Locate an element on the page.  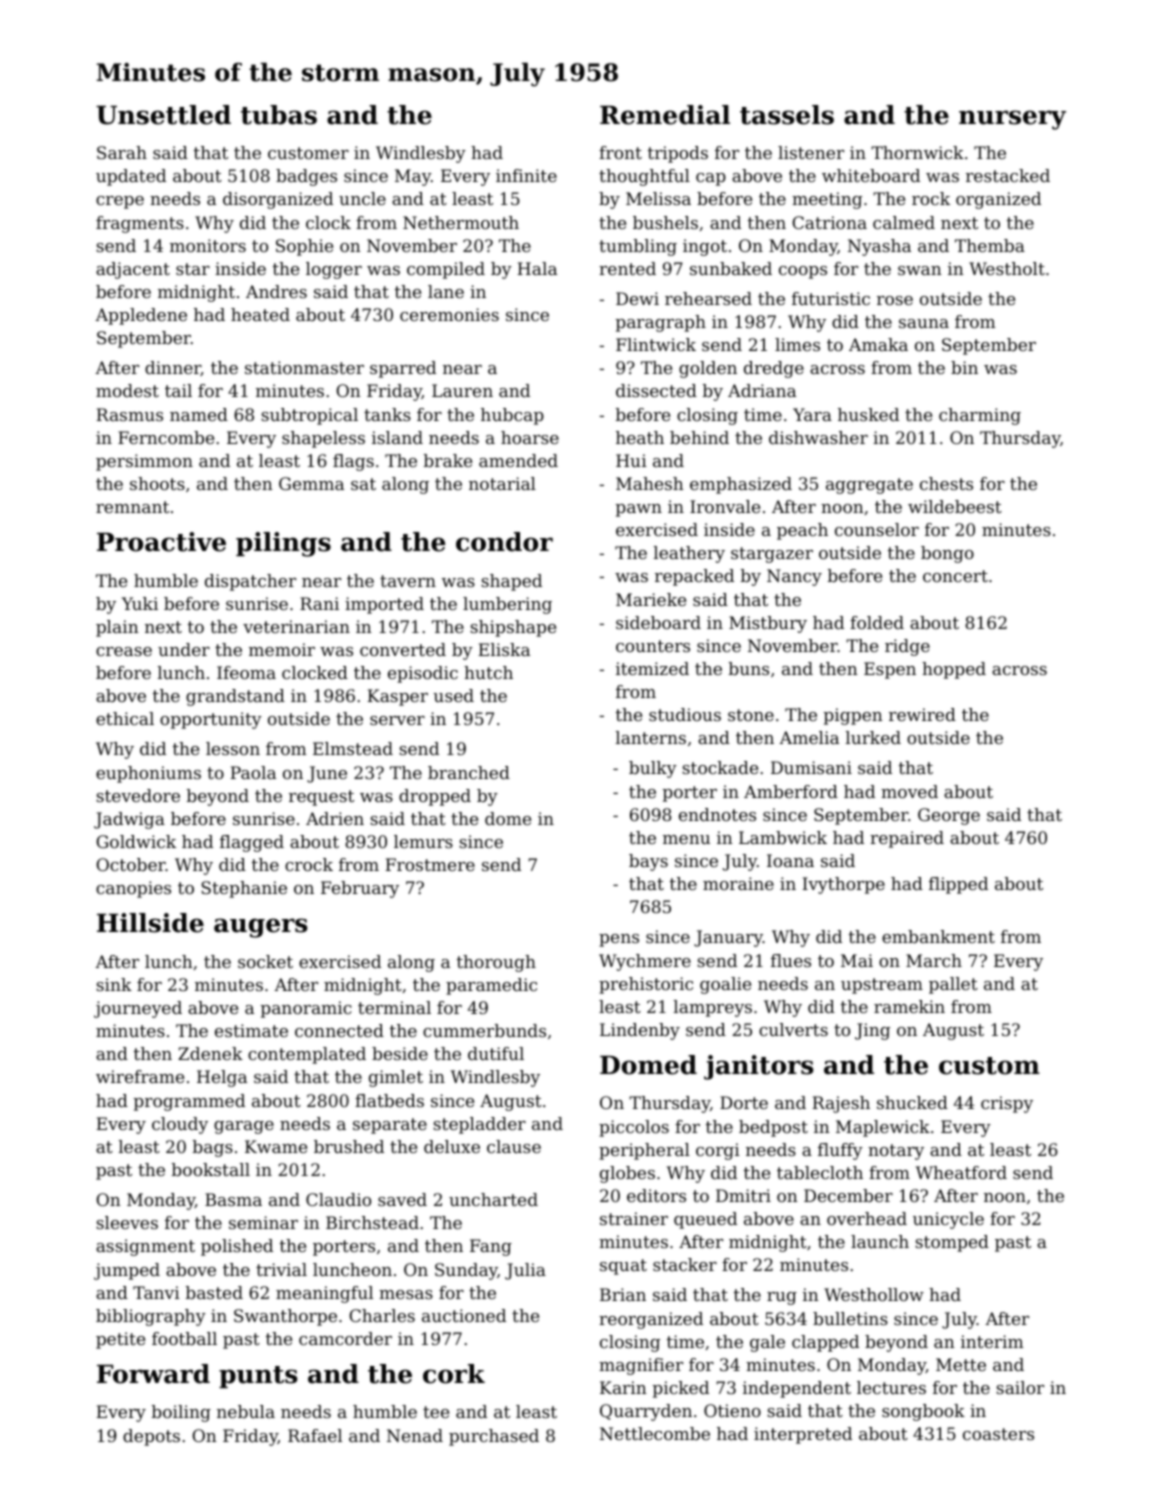
crispy is located at coordinates (1007, 1104).
